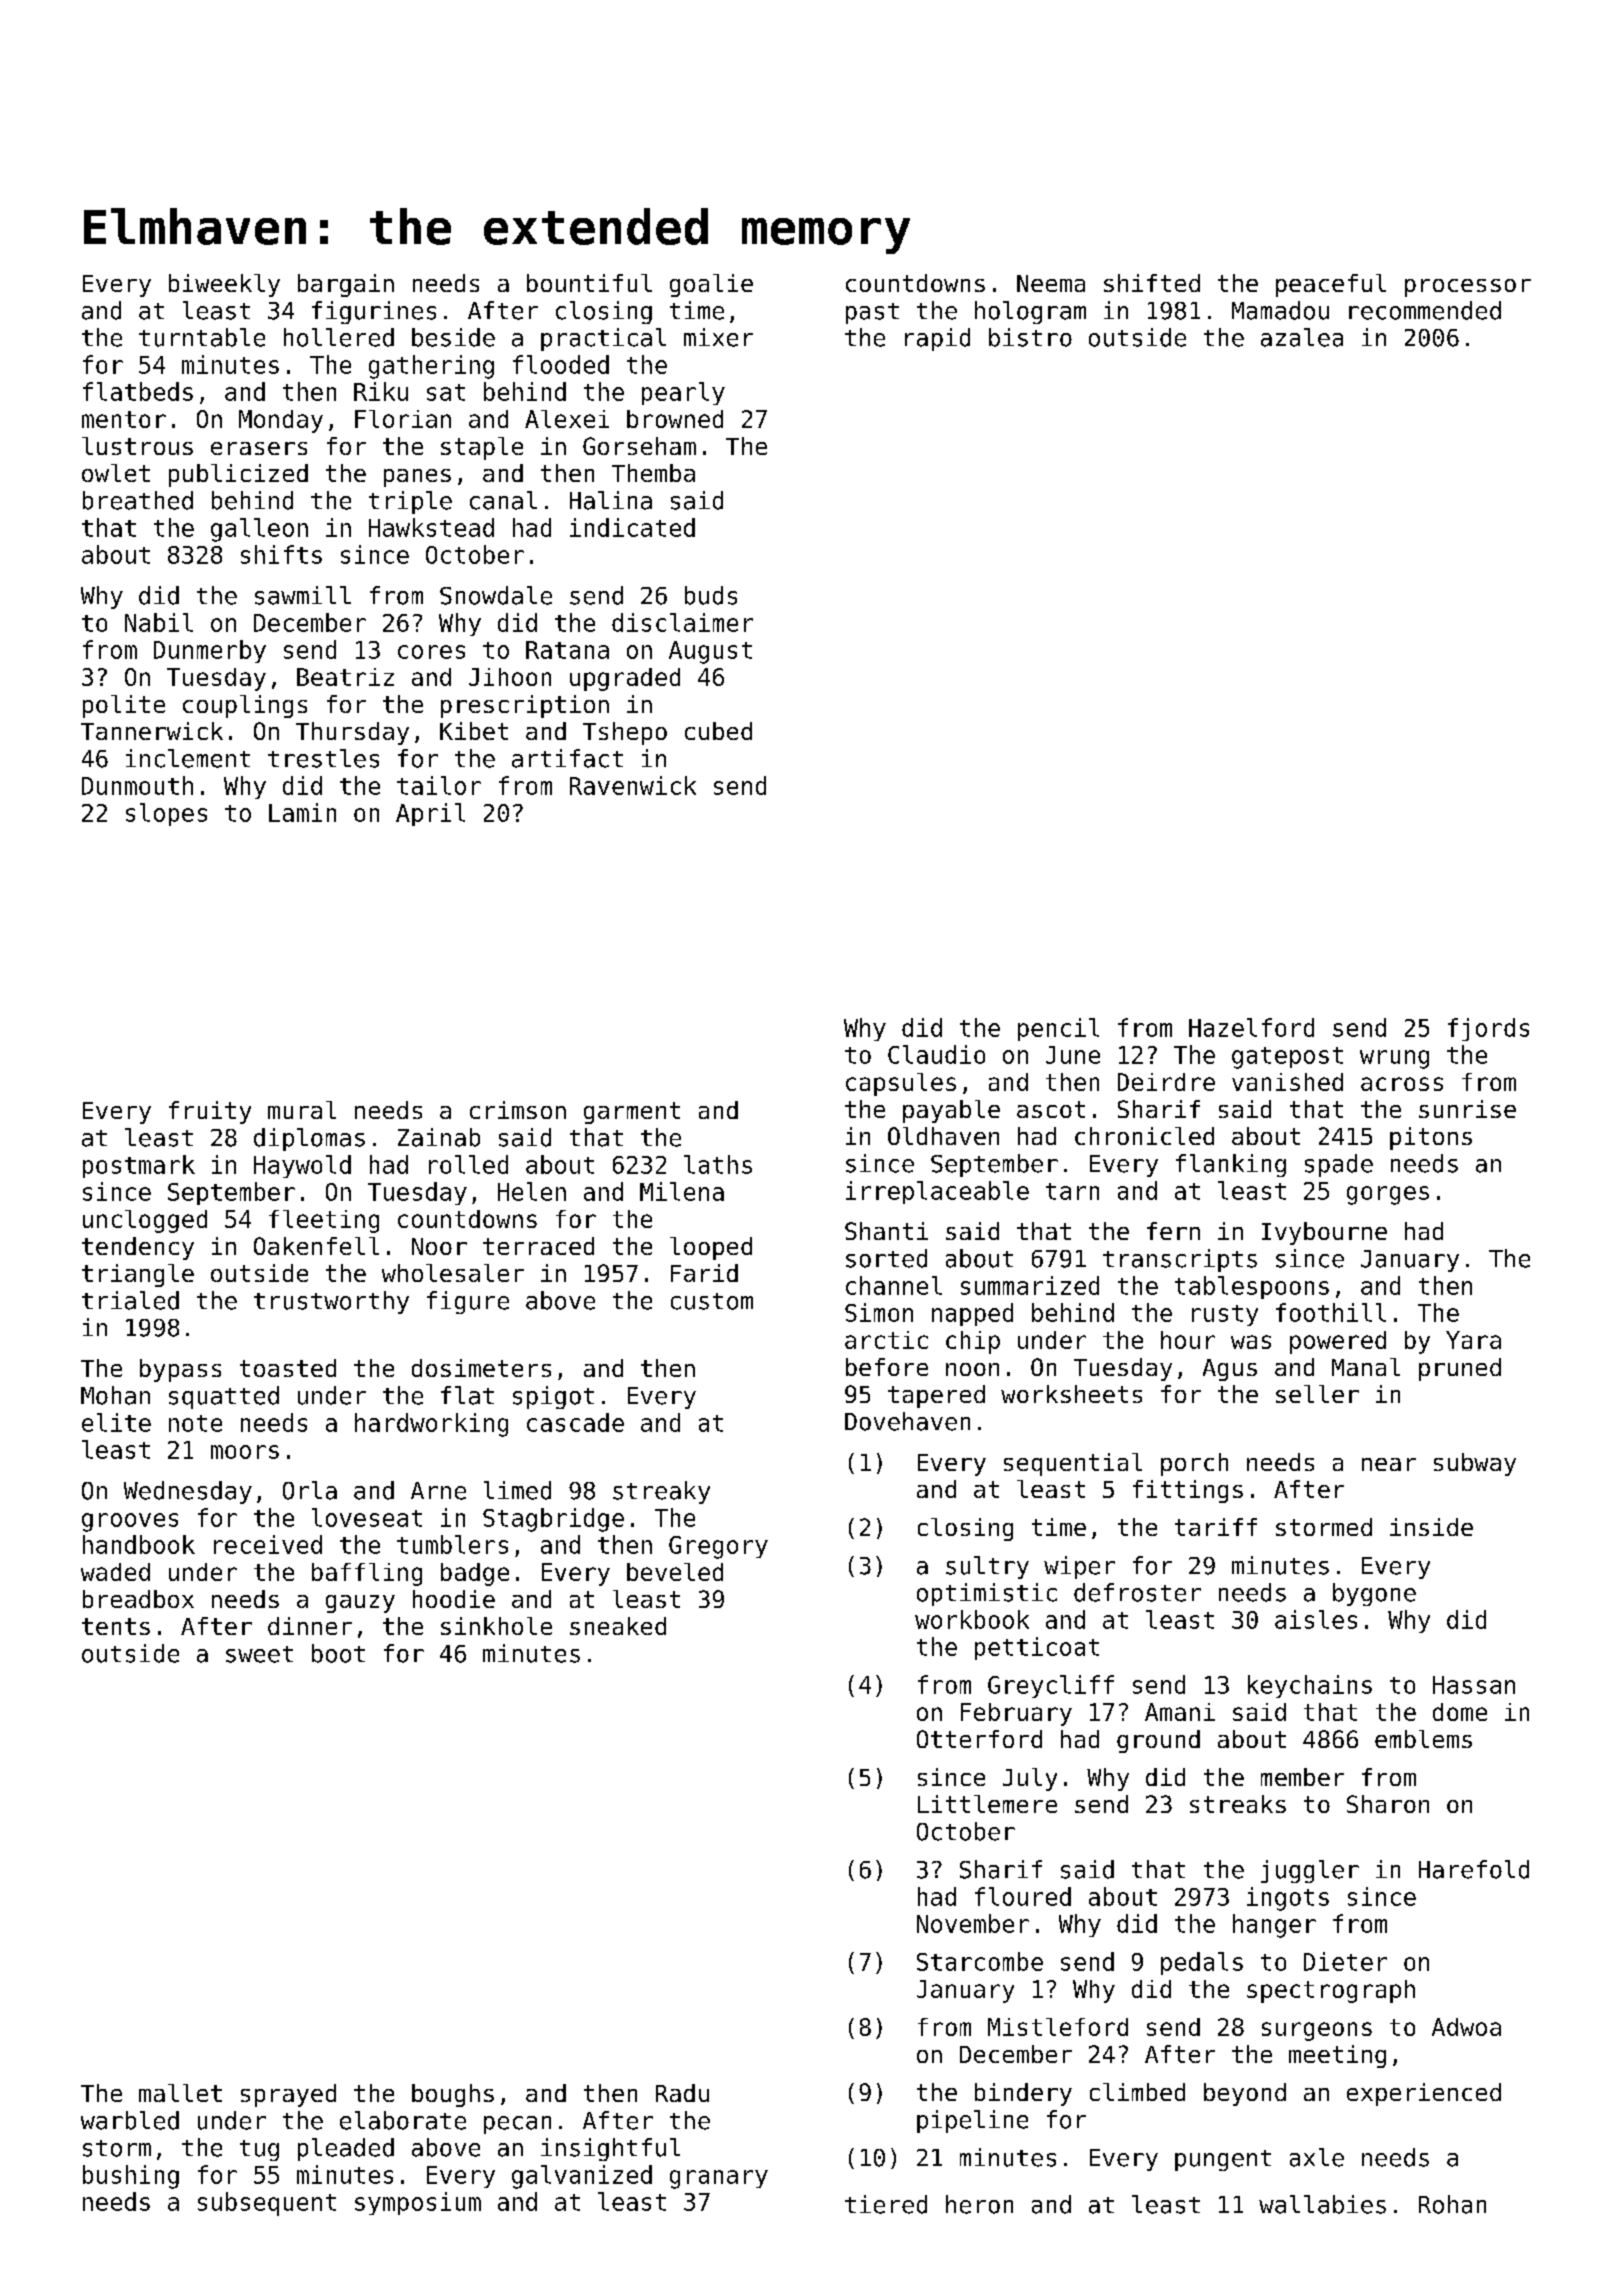  Describe the element at coordinates (937, 1192) in the page. I see `irreplaceable` at that location.
